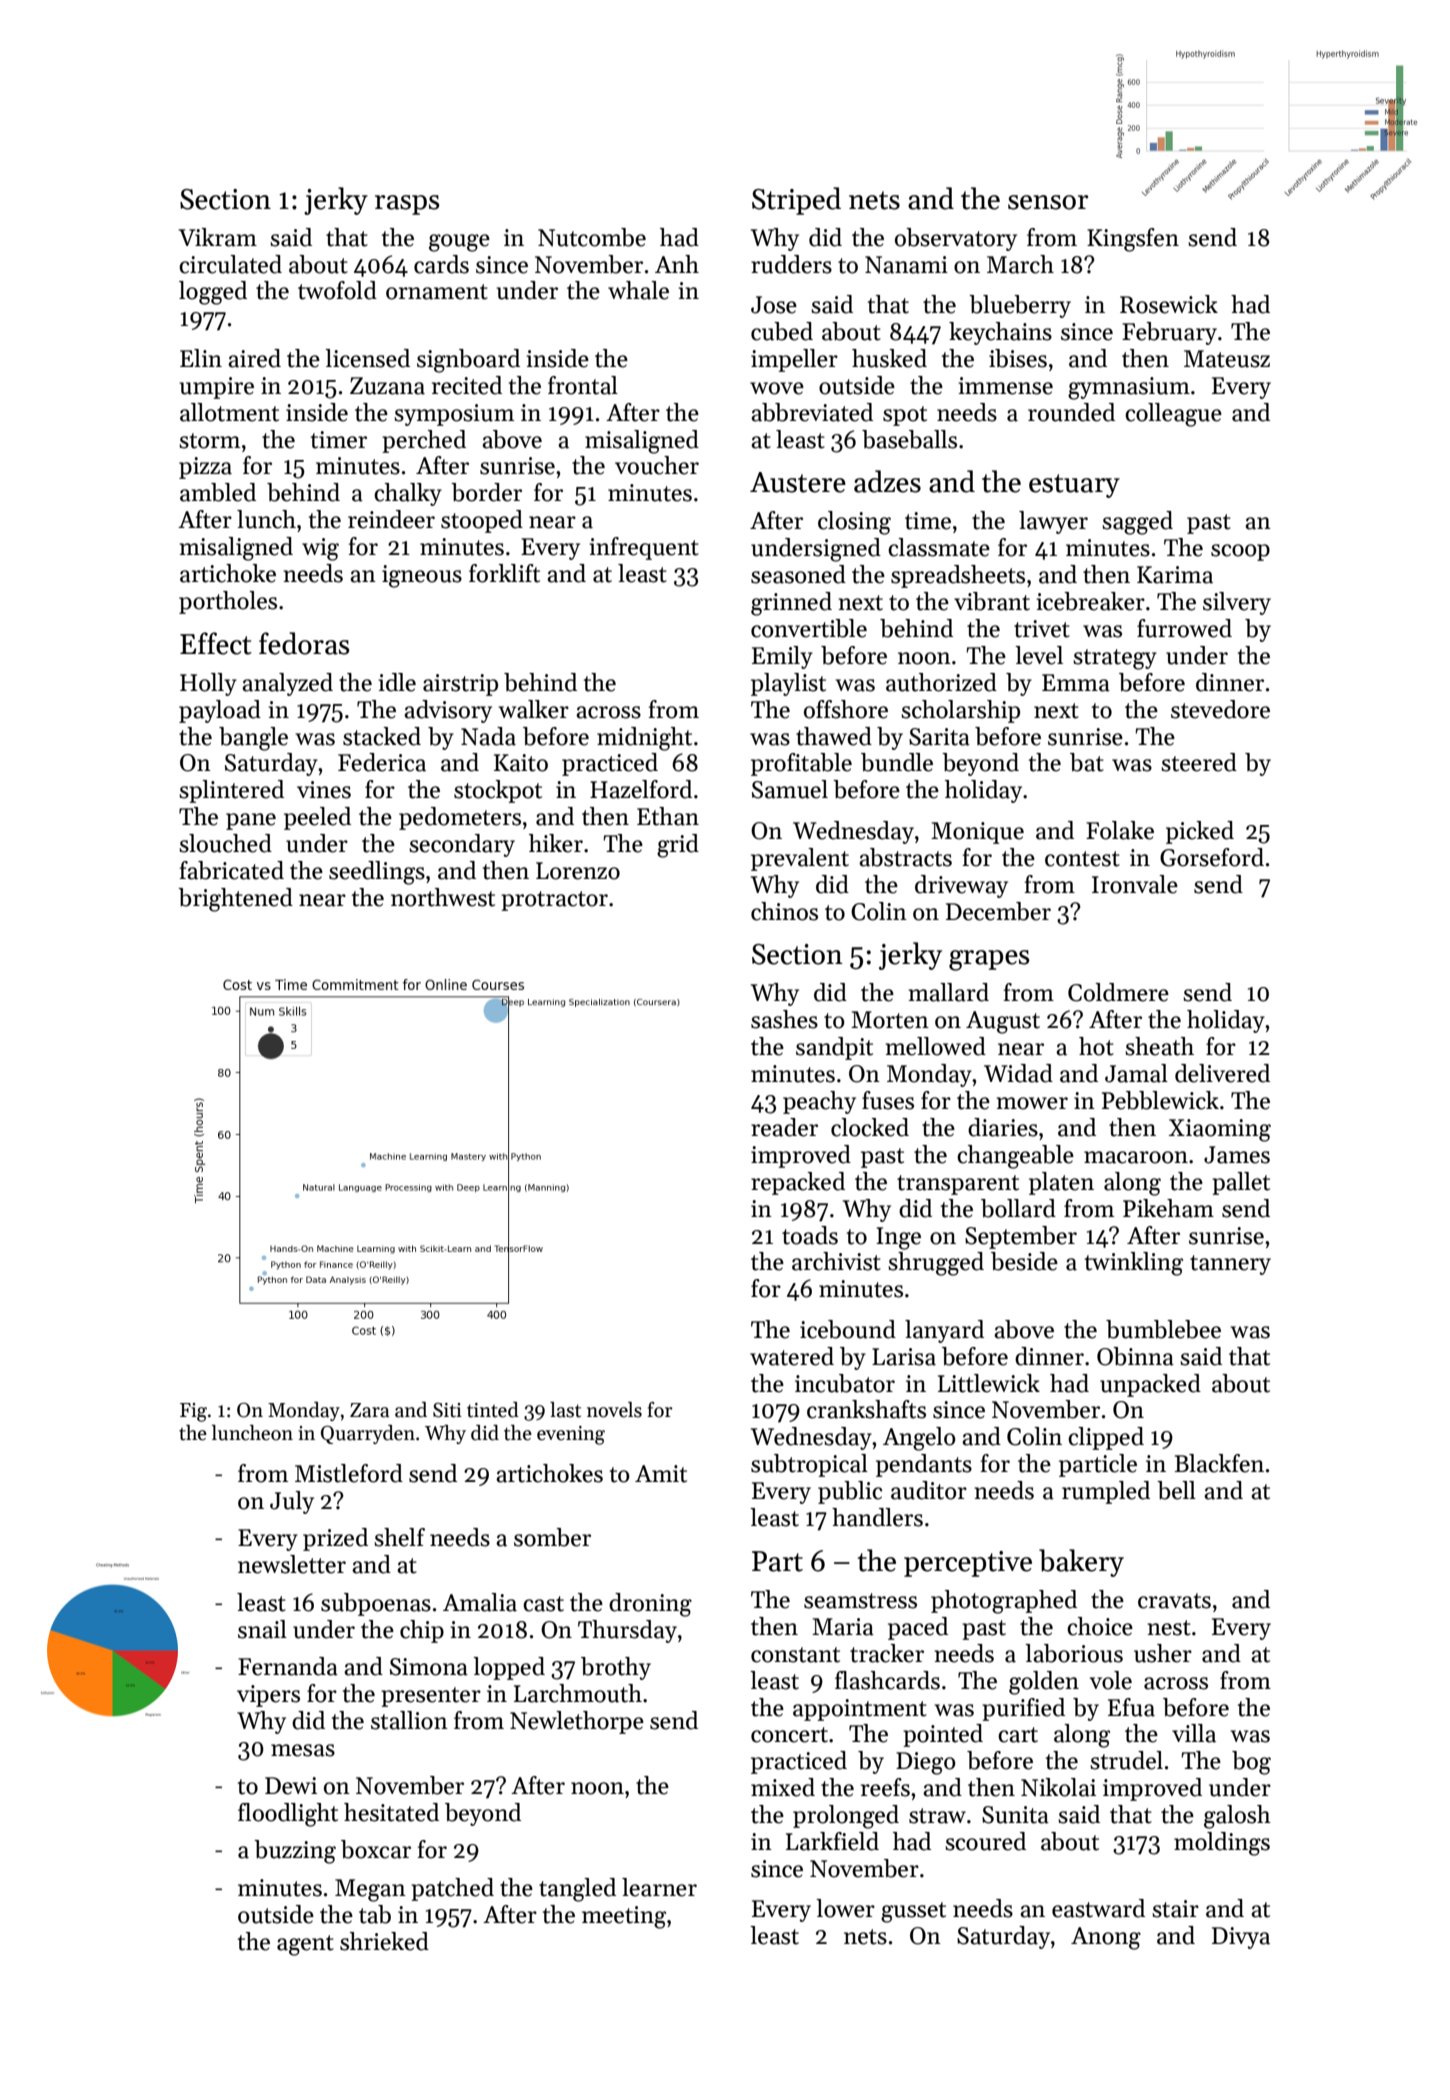  Describe the element at coordinates (592, 237) in the page. I see `Nutcombe` at that location.
